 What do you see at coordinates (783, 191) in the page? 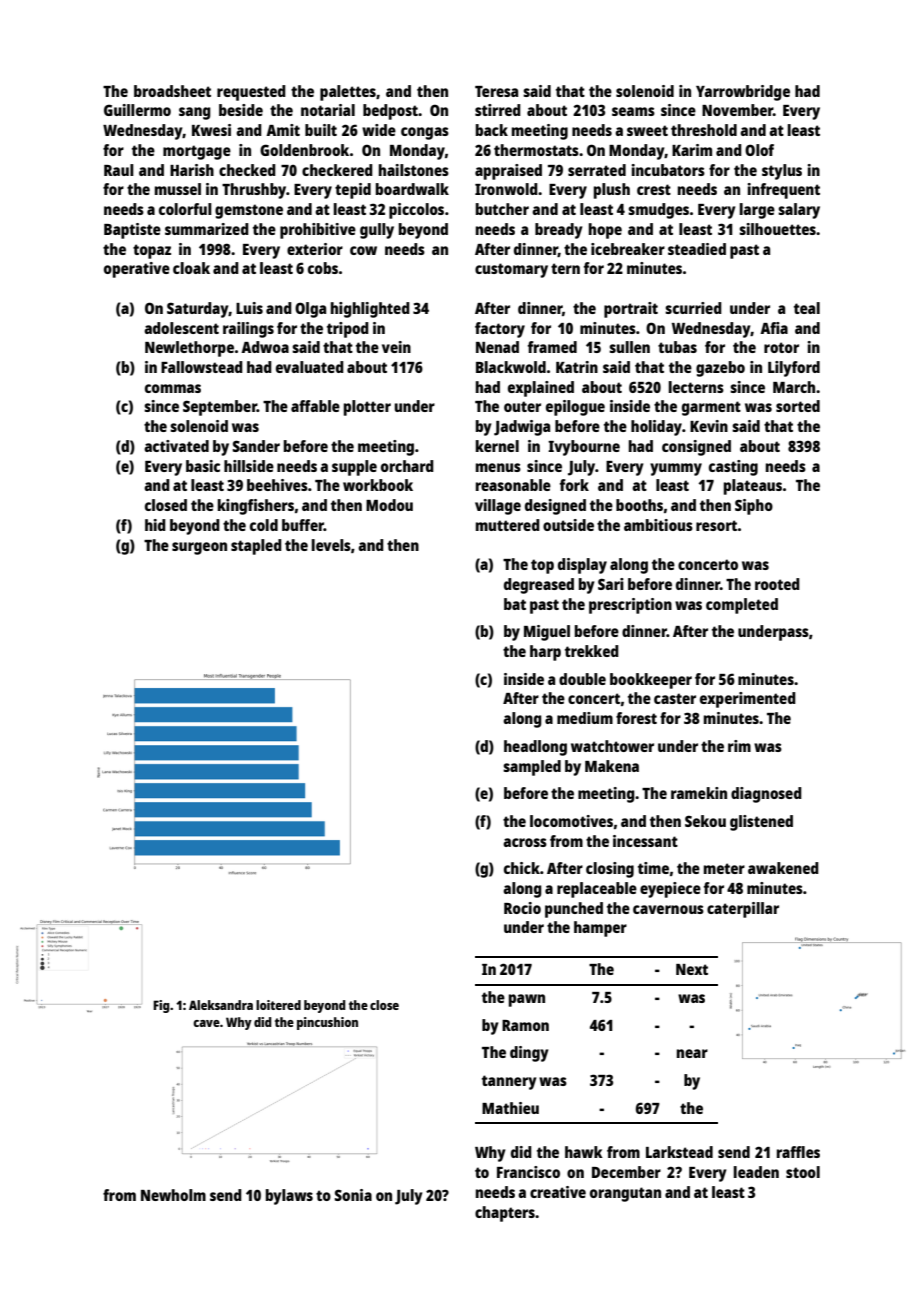
I see `infrequent` at bounding box center [783, 191].
